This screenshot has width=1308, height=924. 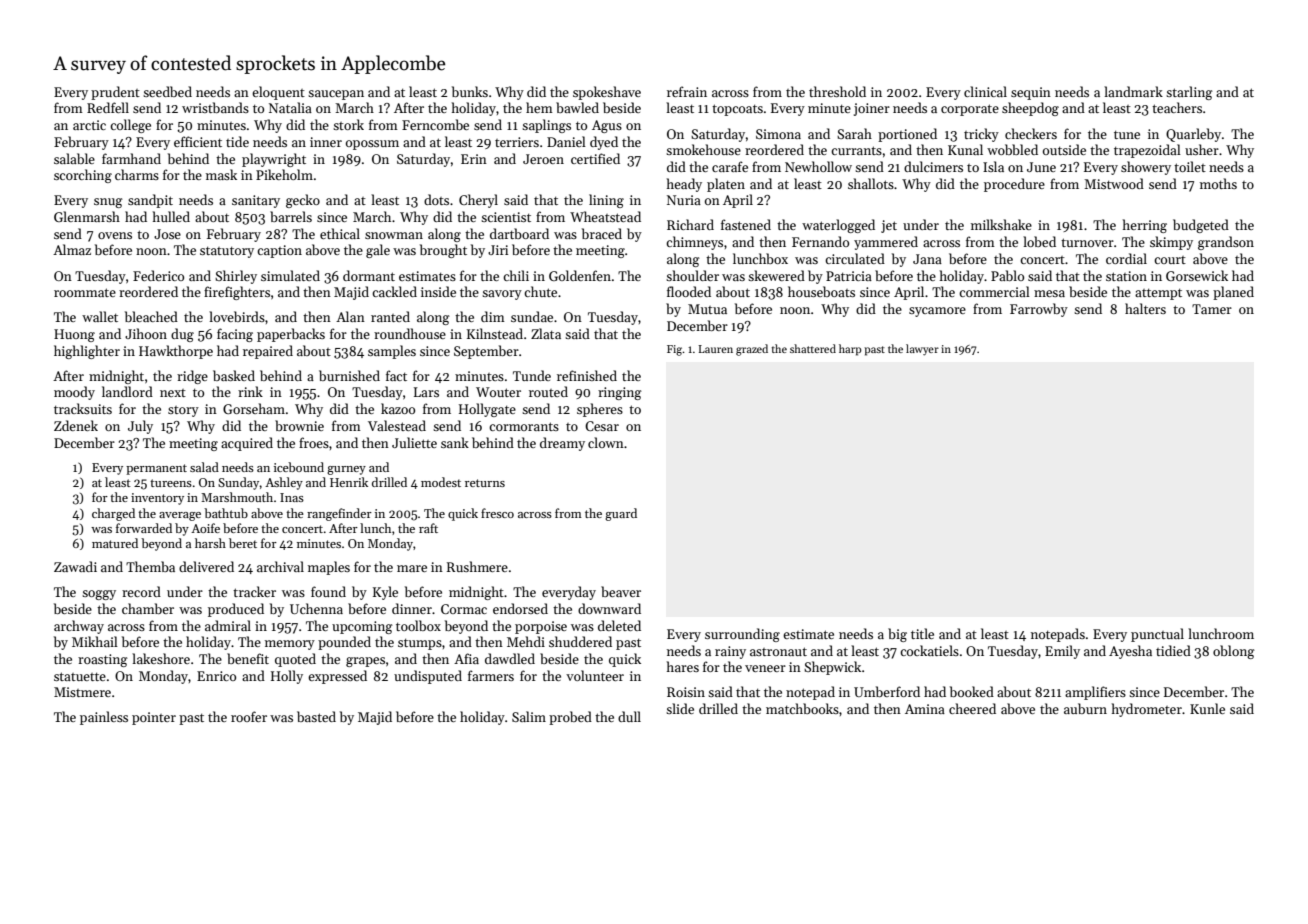 What do you see at coordinates (1133, 91) in the screenshot?
I see `landmark` at bounding box center [1133, 91].
